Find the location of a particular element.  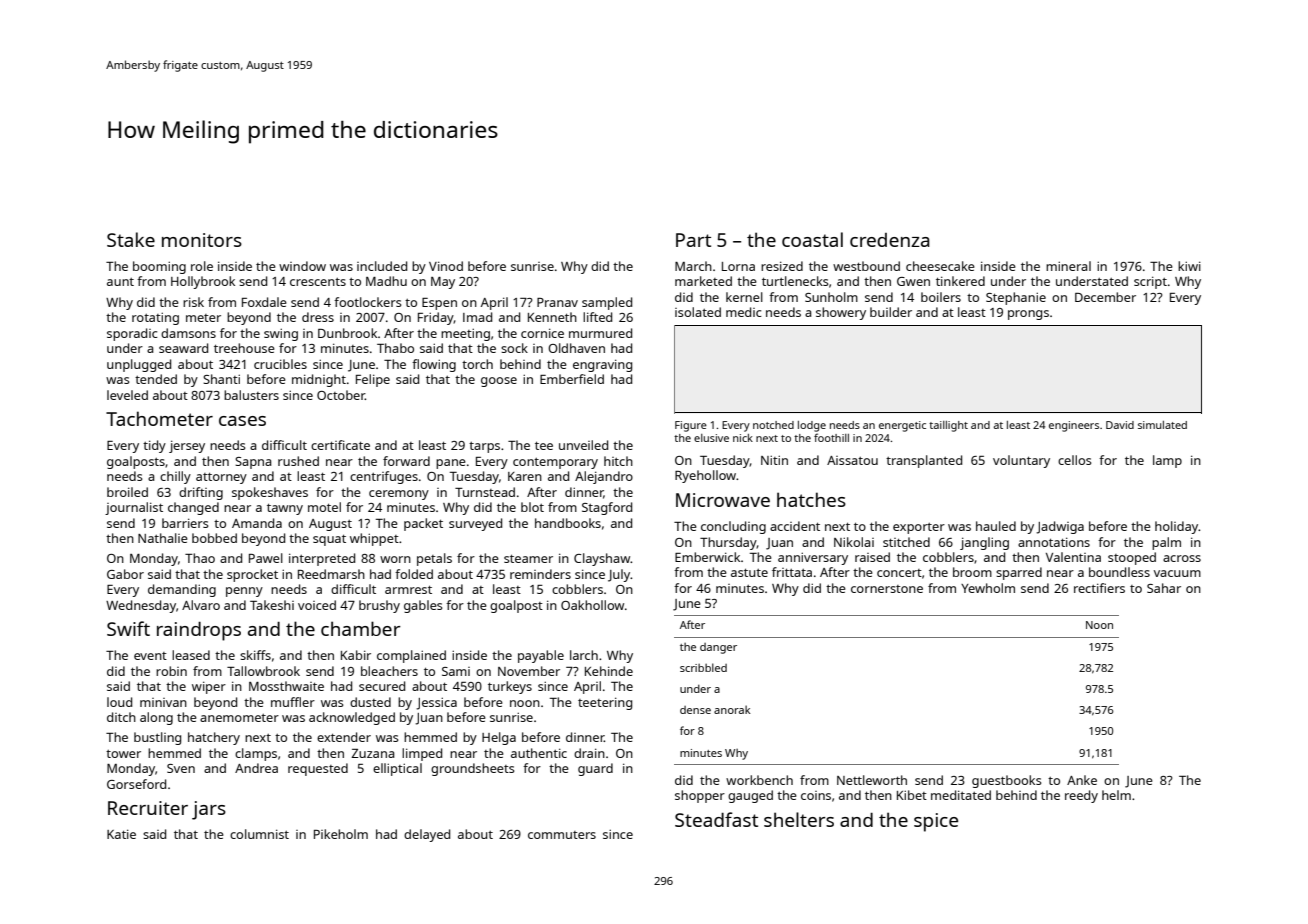

Anke is located at coordinates (1082, 780).
